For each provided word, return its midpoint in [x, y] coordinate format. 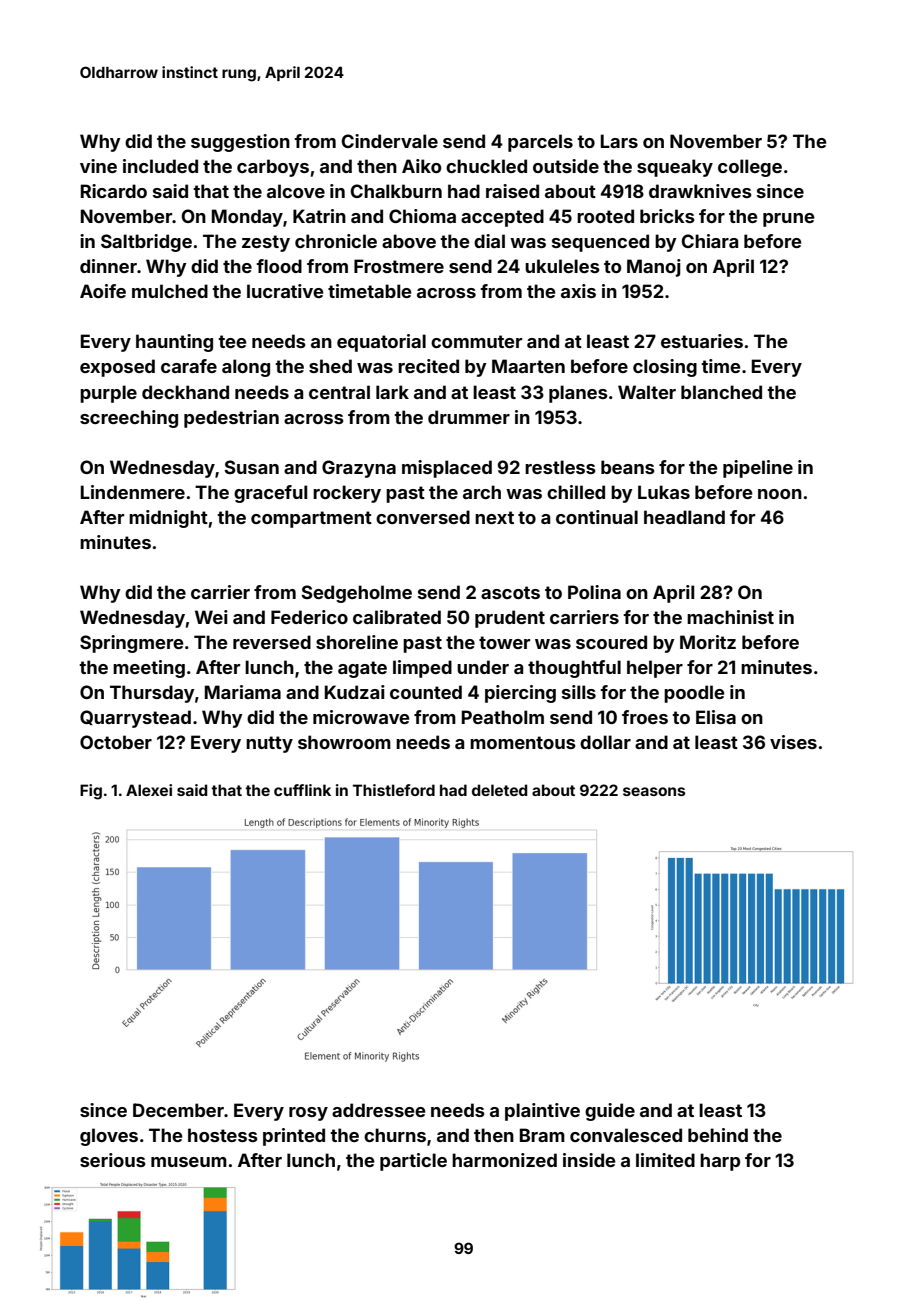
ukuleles [562, 266]
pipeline [758, 469]
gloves [109, 1137]
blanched [721, 392]
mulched [170, 291]
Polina [594, 592]
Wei [211, 617]
